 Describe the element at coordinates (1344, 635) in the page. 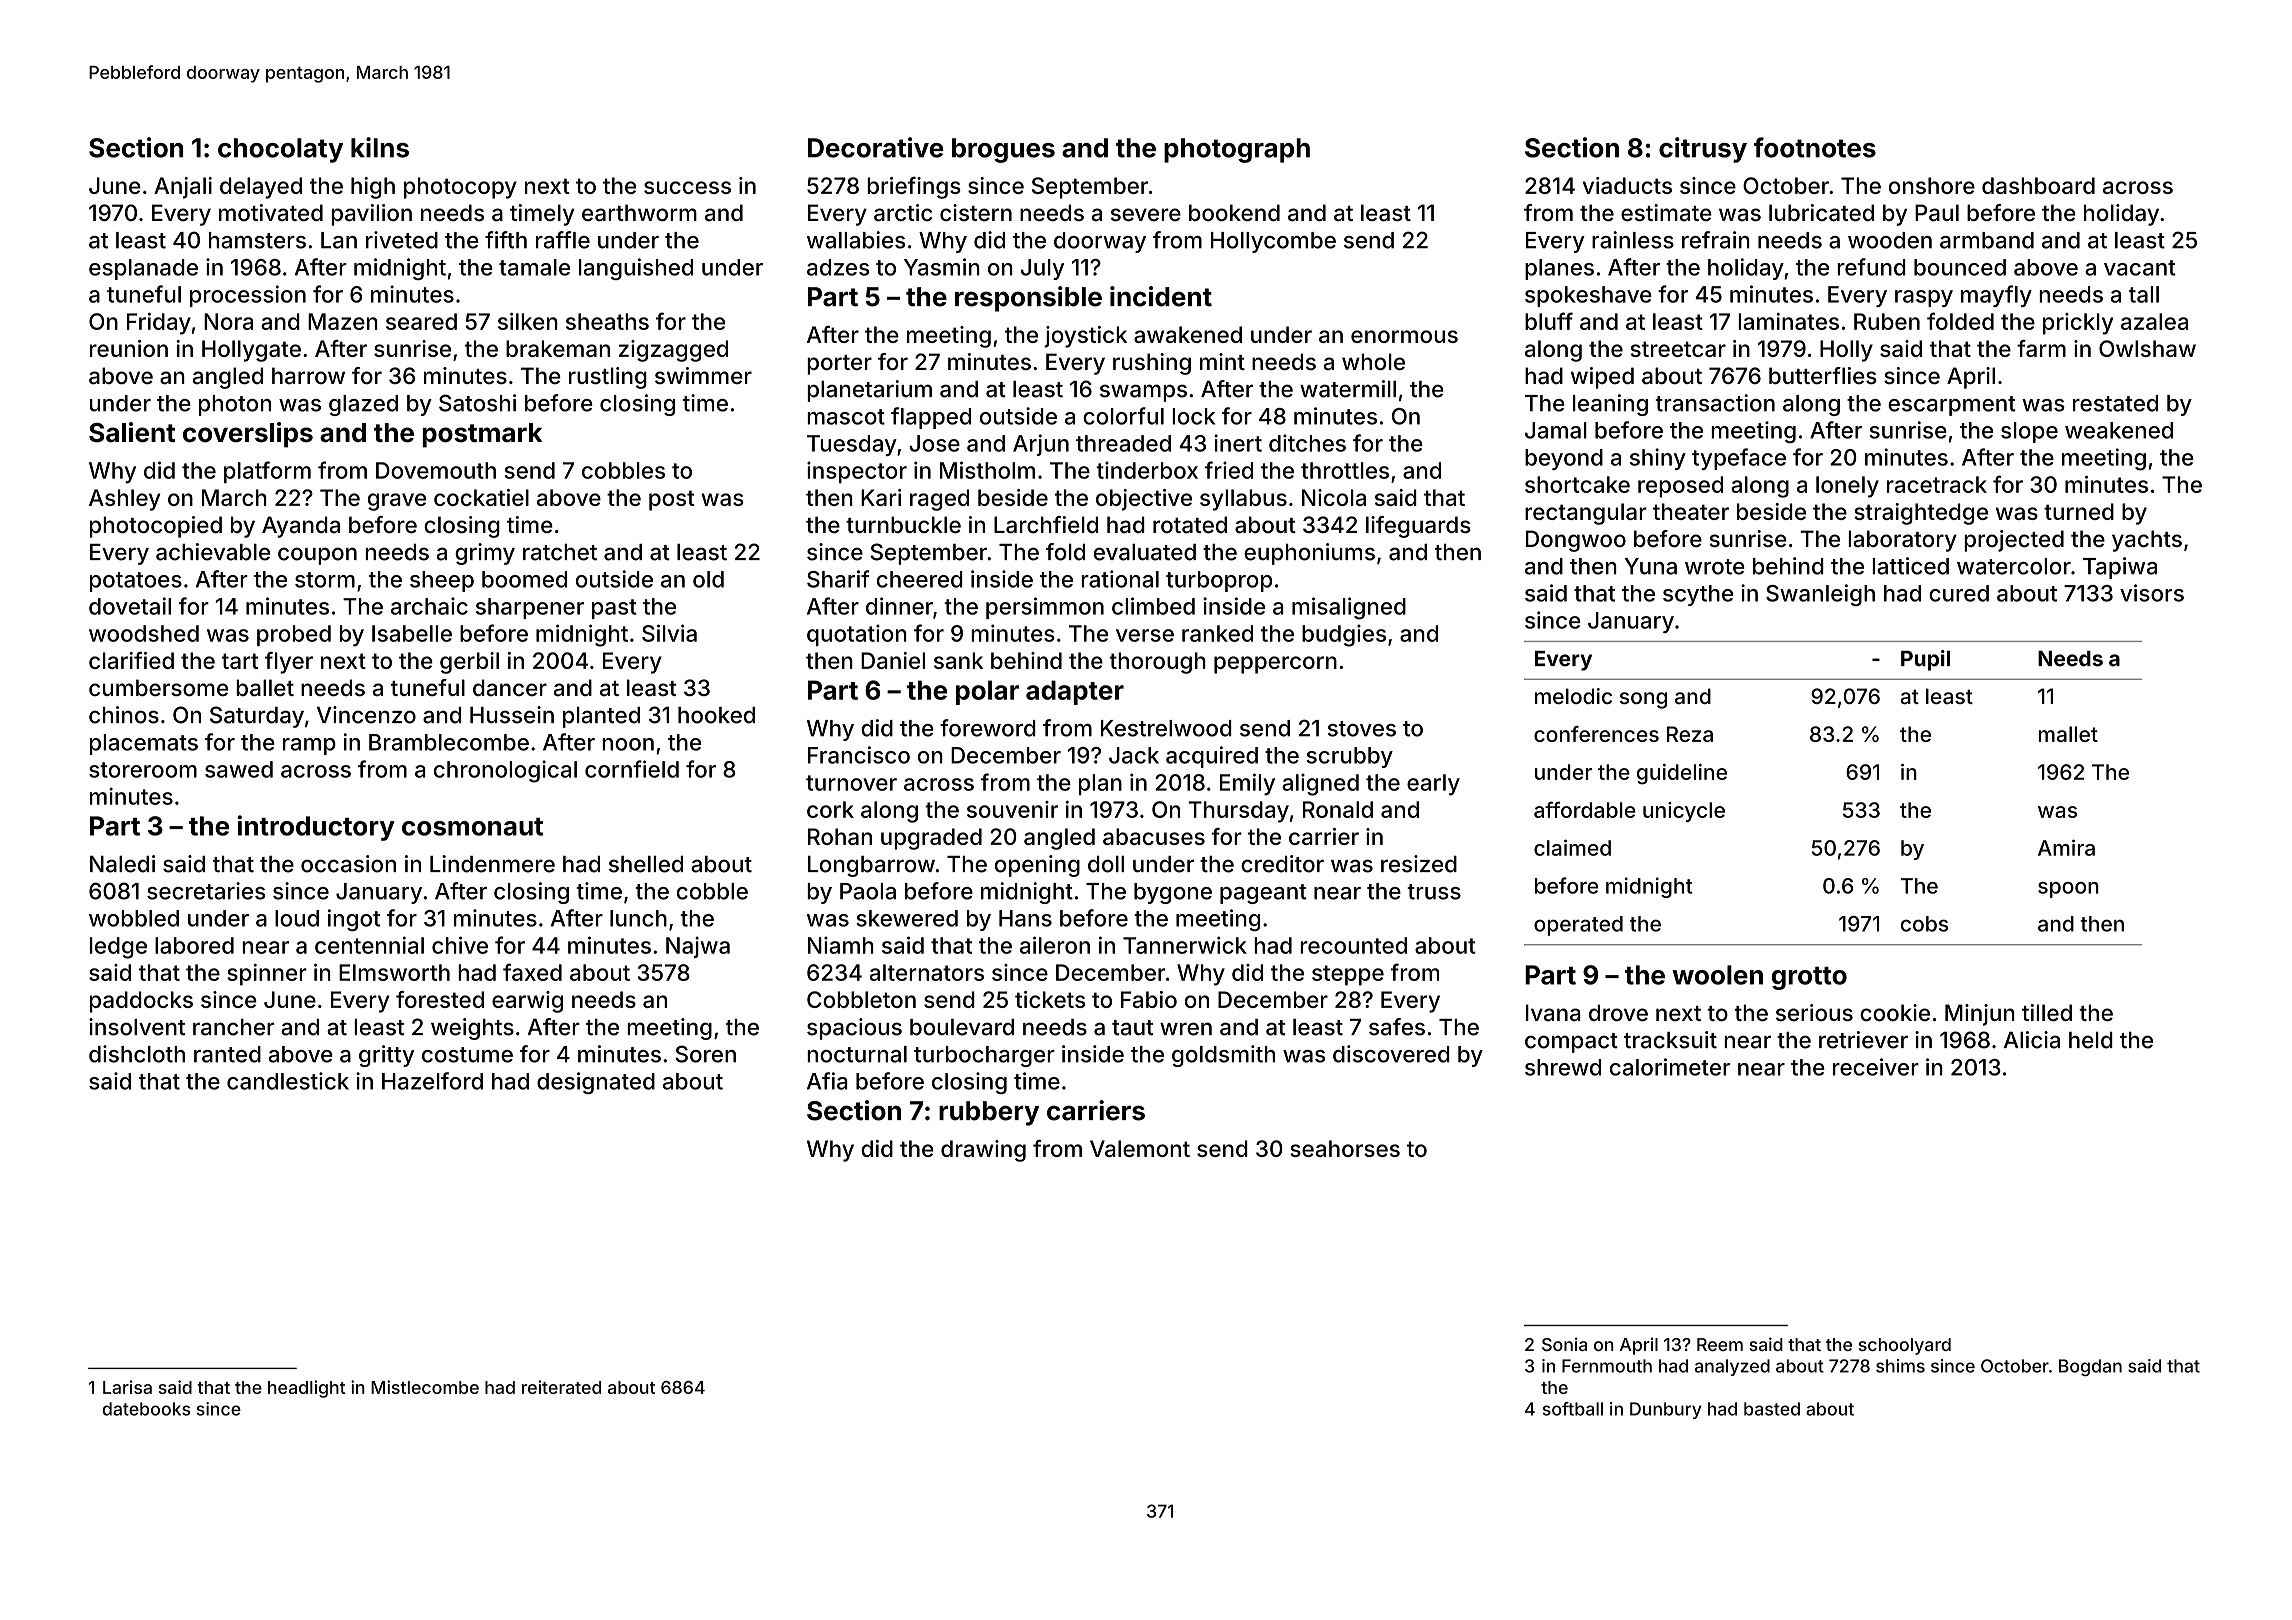

I see `budgies` at that location.
